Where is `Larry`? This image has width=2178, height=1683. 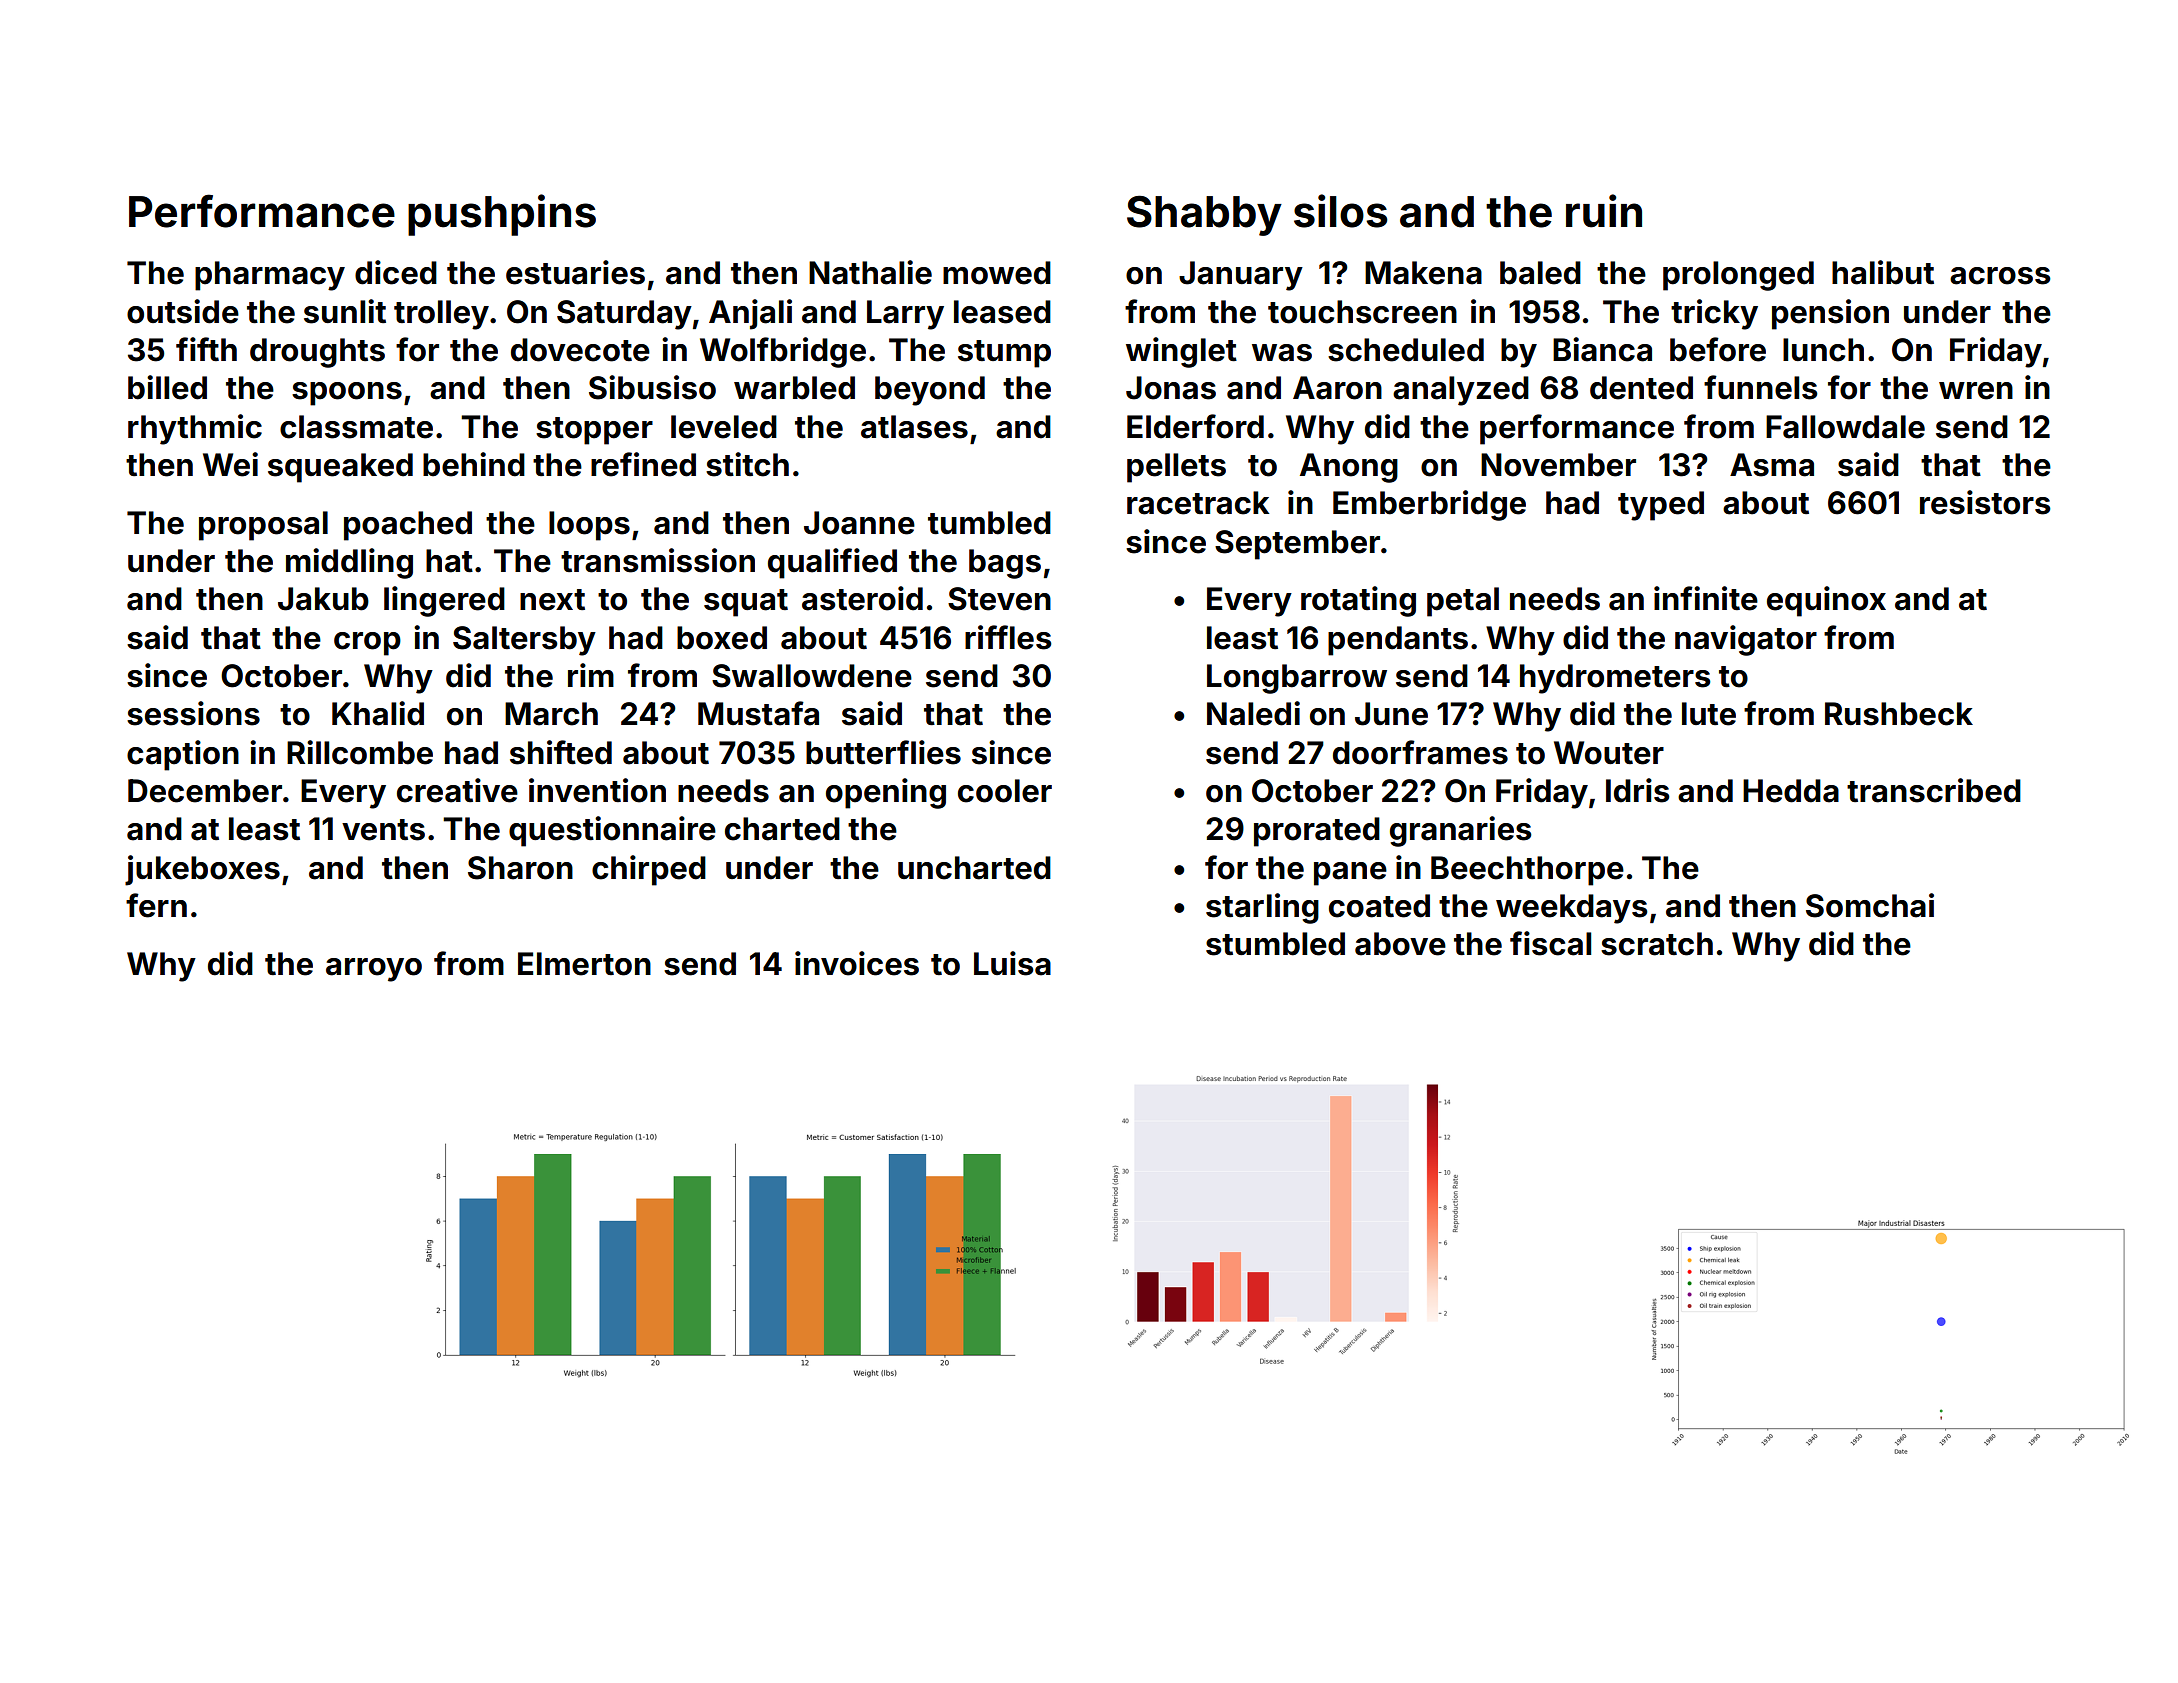
Larry is located at coordinates (905, 315).
